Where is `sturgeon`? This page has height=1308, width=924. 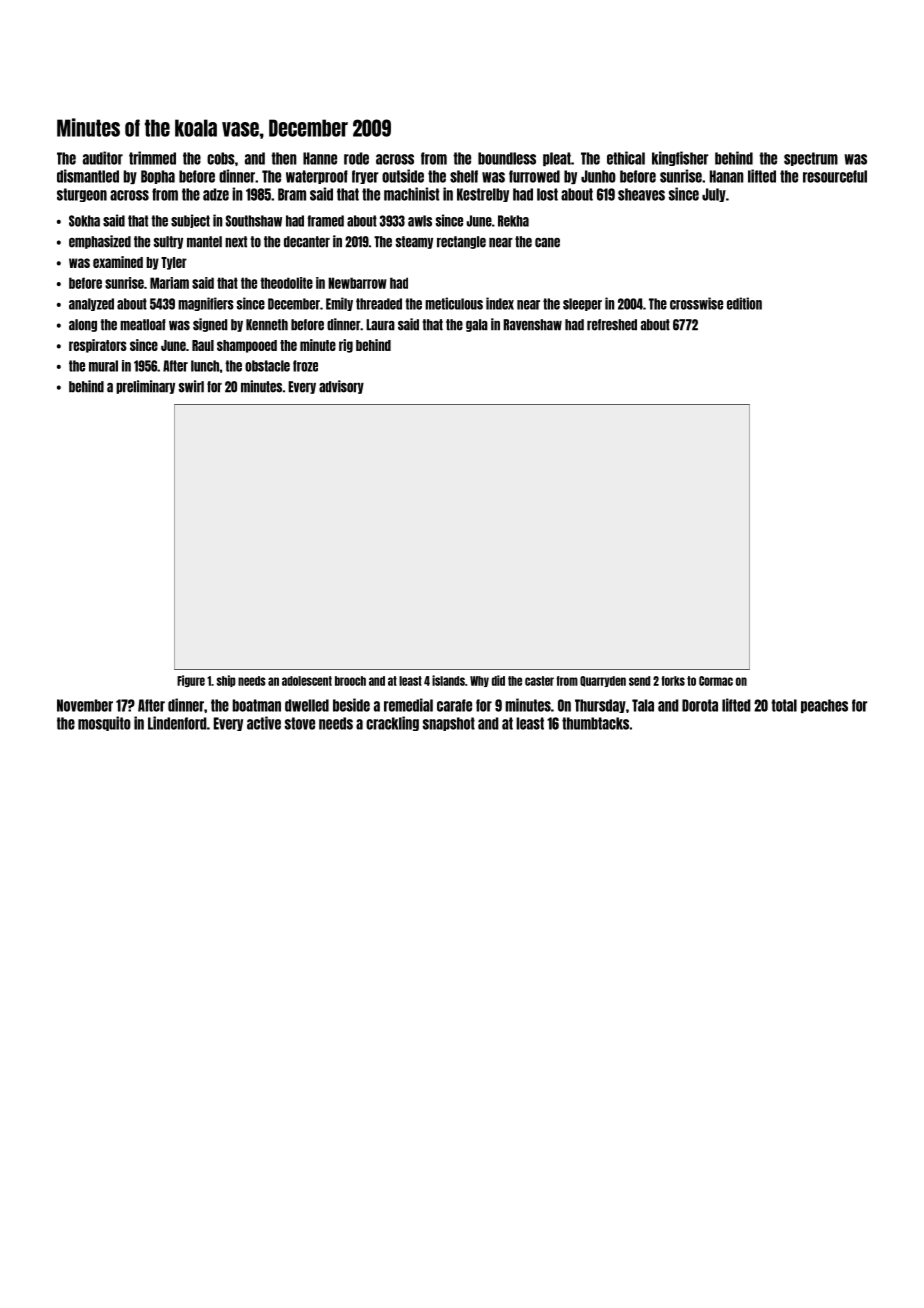 sturgeon is located at coordinates (82, 195).
